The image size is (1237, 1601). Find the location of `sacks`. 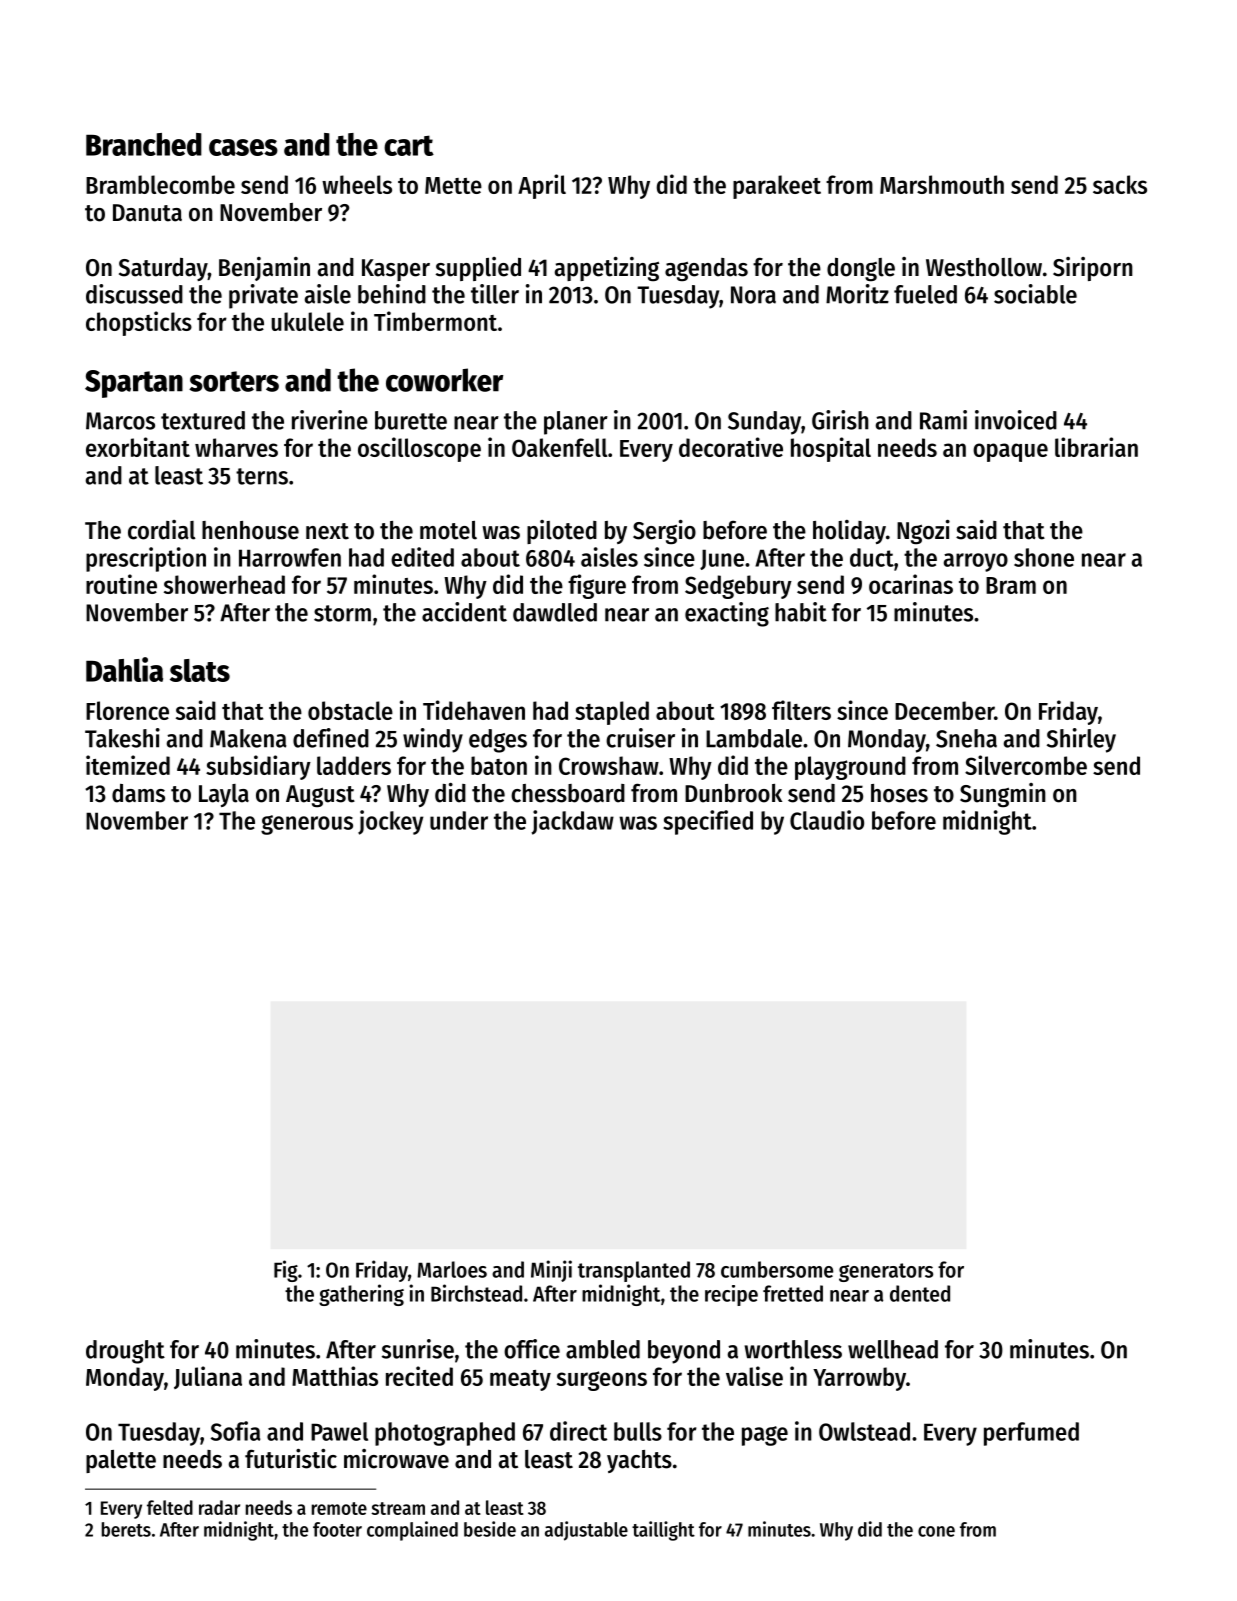

sacks is located at coordinates (1120, 184).
